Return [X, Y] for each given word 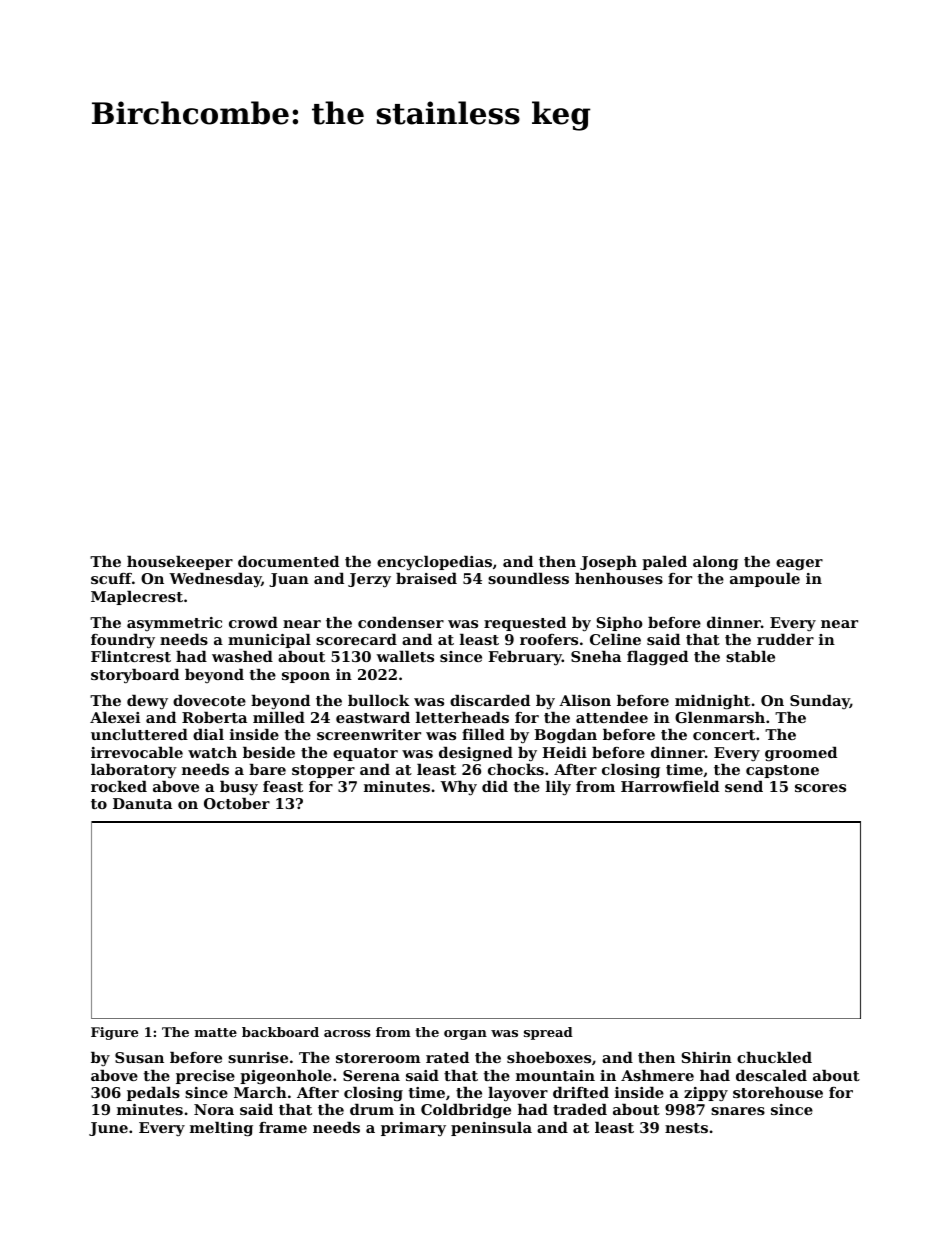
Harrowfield [670, 786]
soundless [528, 578]
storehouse [778, 1092]
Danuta [142, 803]
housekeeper [180, 563]
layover [518, 1094]
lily [558, 788]
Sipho [619, 624]
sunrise [258, 1057]
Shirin [706, 1057]
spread [548, 1033]
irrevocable [137, 752]
